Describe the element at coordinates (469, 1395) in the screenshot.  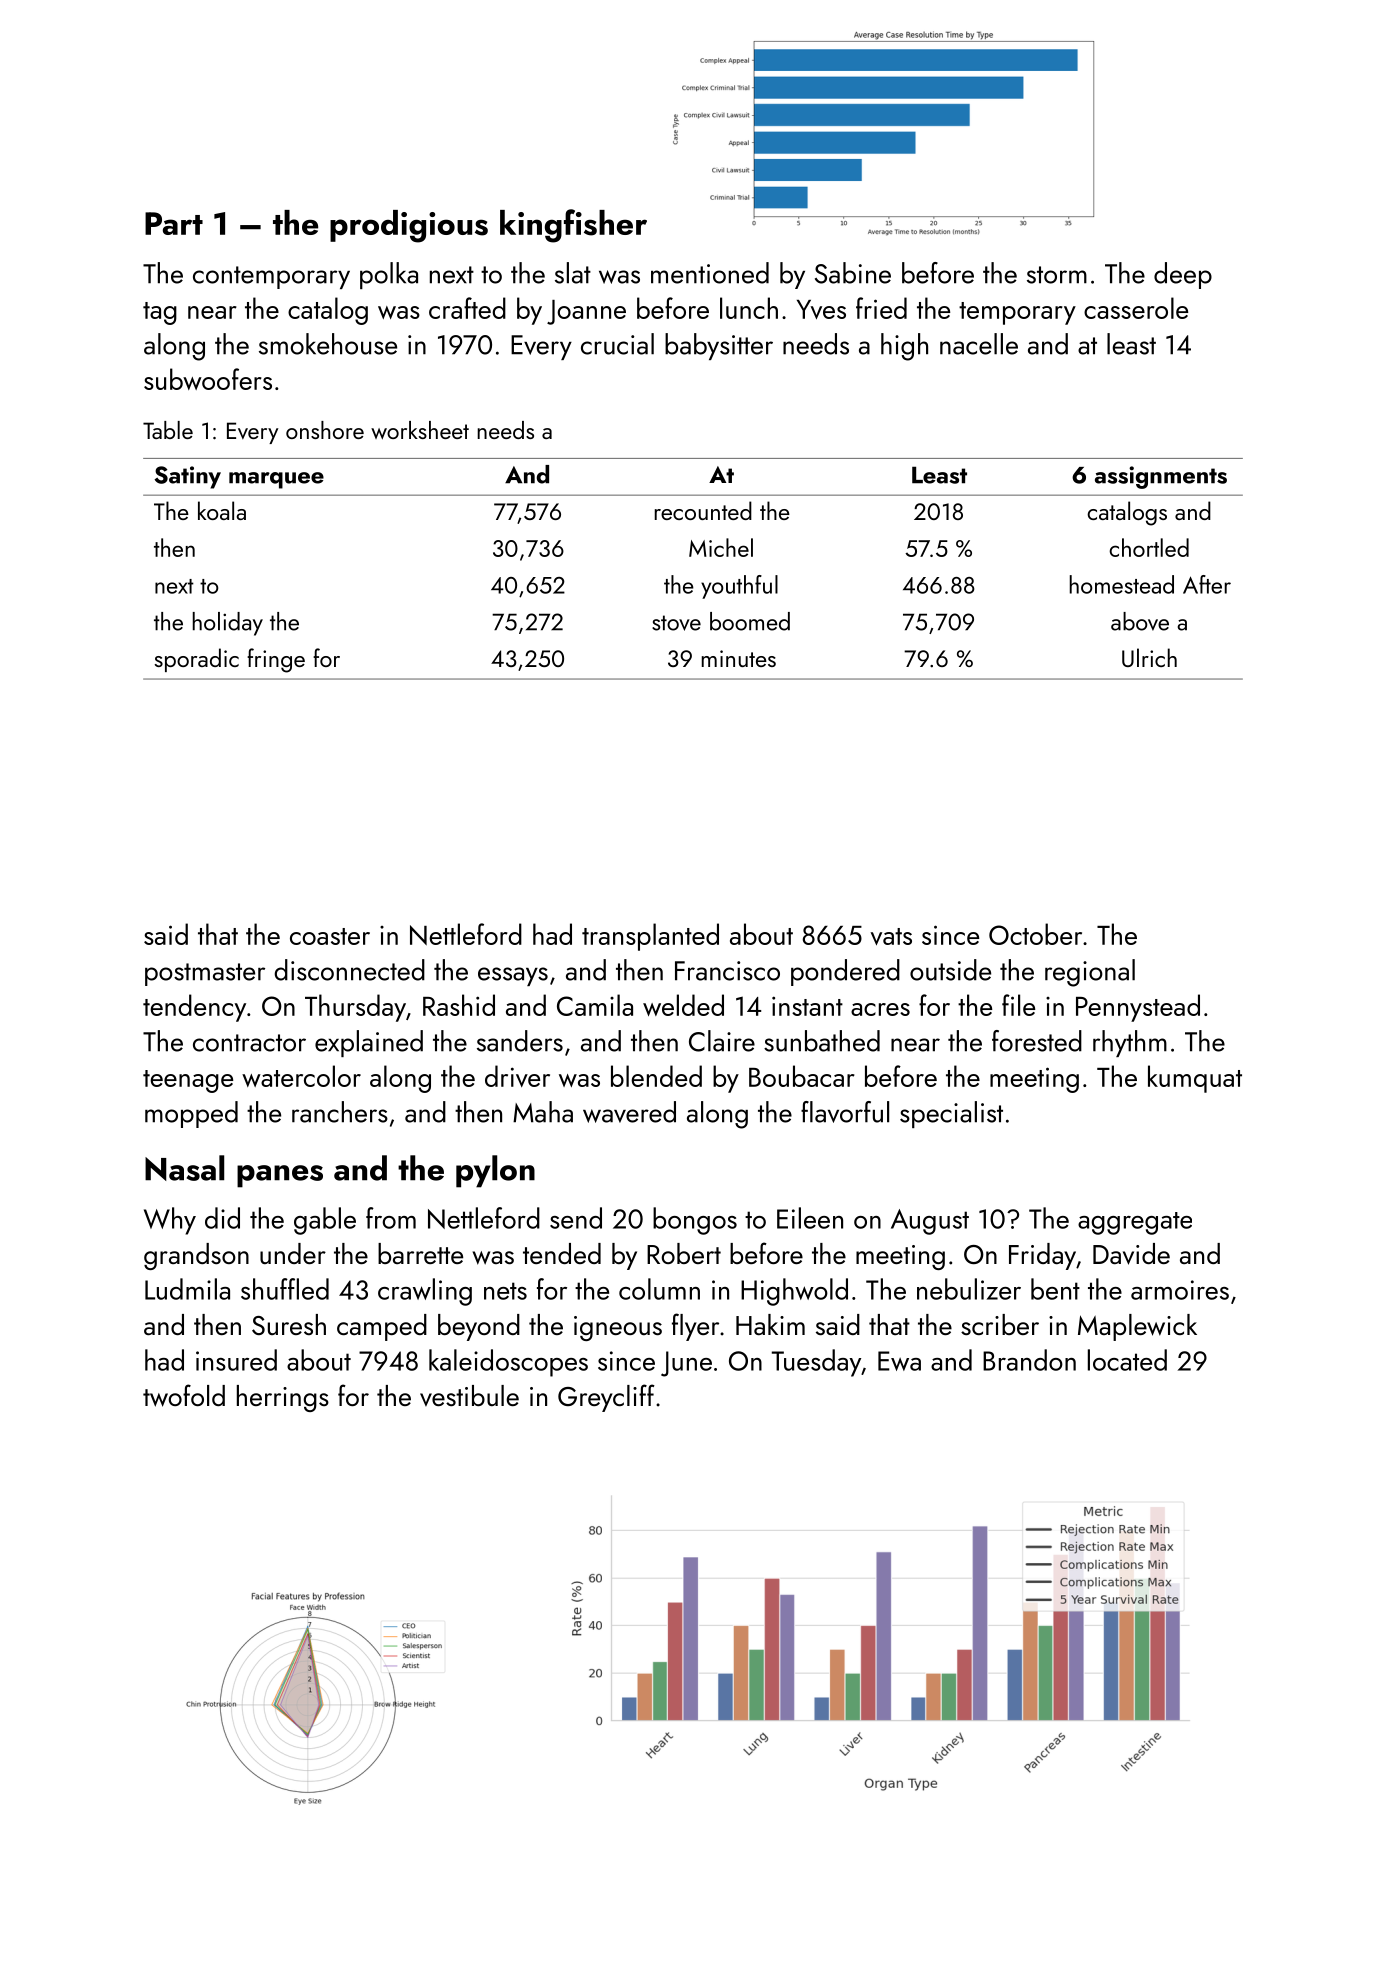
I see `vestibule` at that location.
